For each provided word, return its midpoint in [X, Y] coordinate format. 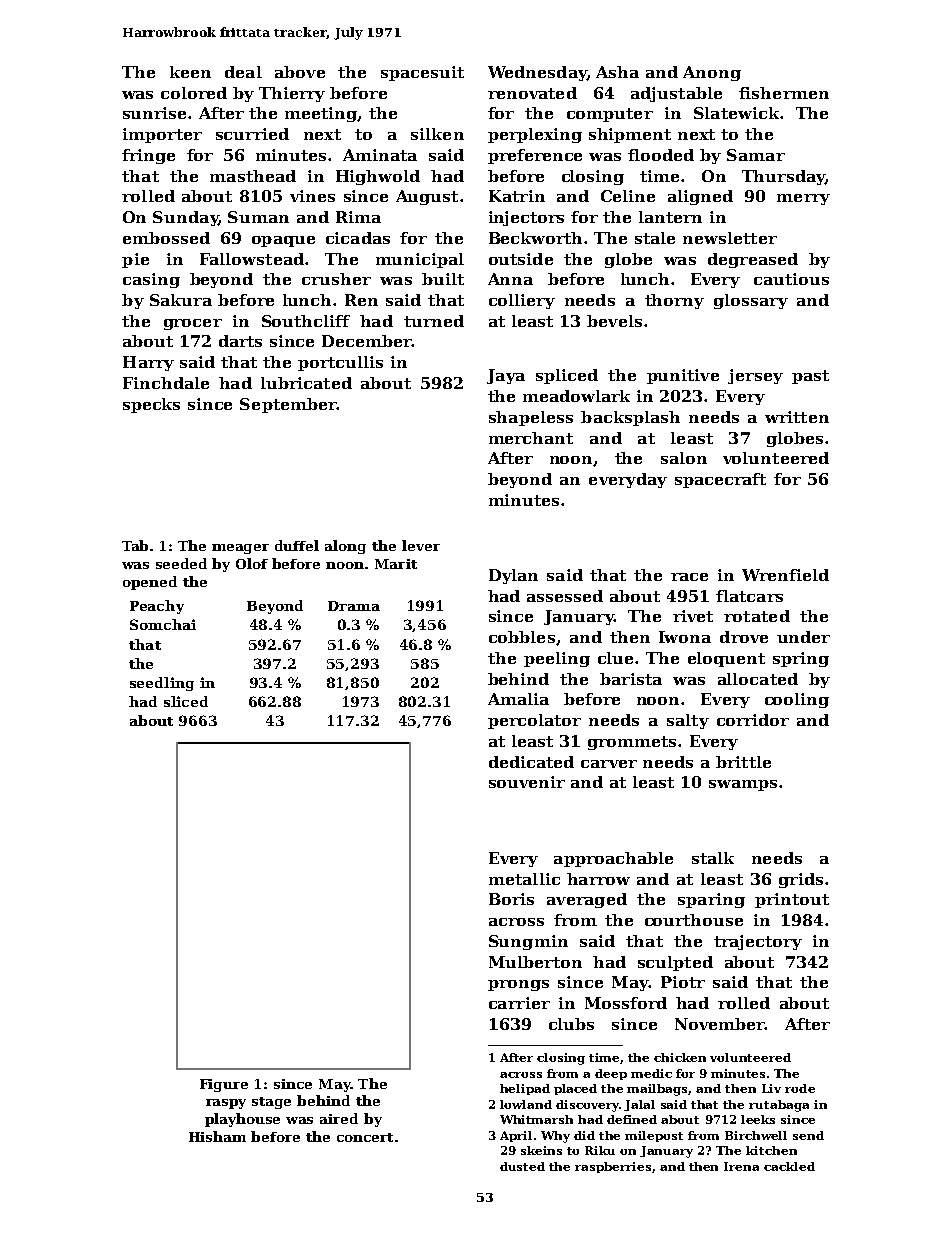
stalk [713, 858]
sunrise [154, 113]
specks [151, 405]
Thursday [783, 177]
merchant [531, 438]
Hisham [217, 1136]
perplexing [535, 135]
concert [365, 1137]
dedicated [531, 762]
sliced [186, 701]
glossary [751, 301]
